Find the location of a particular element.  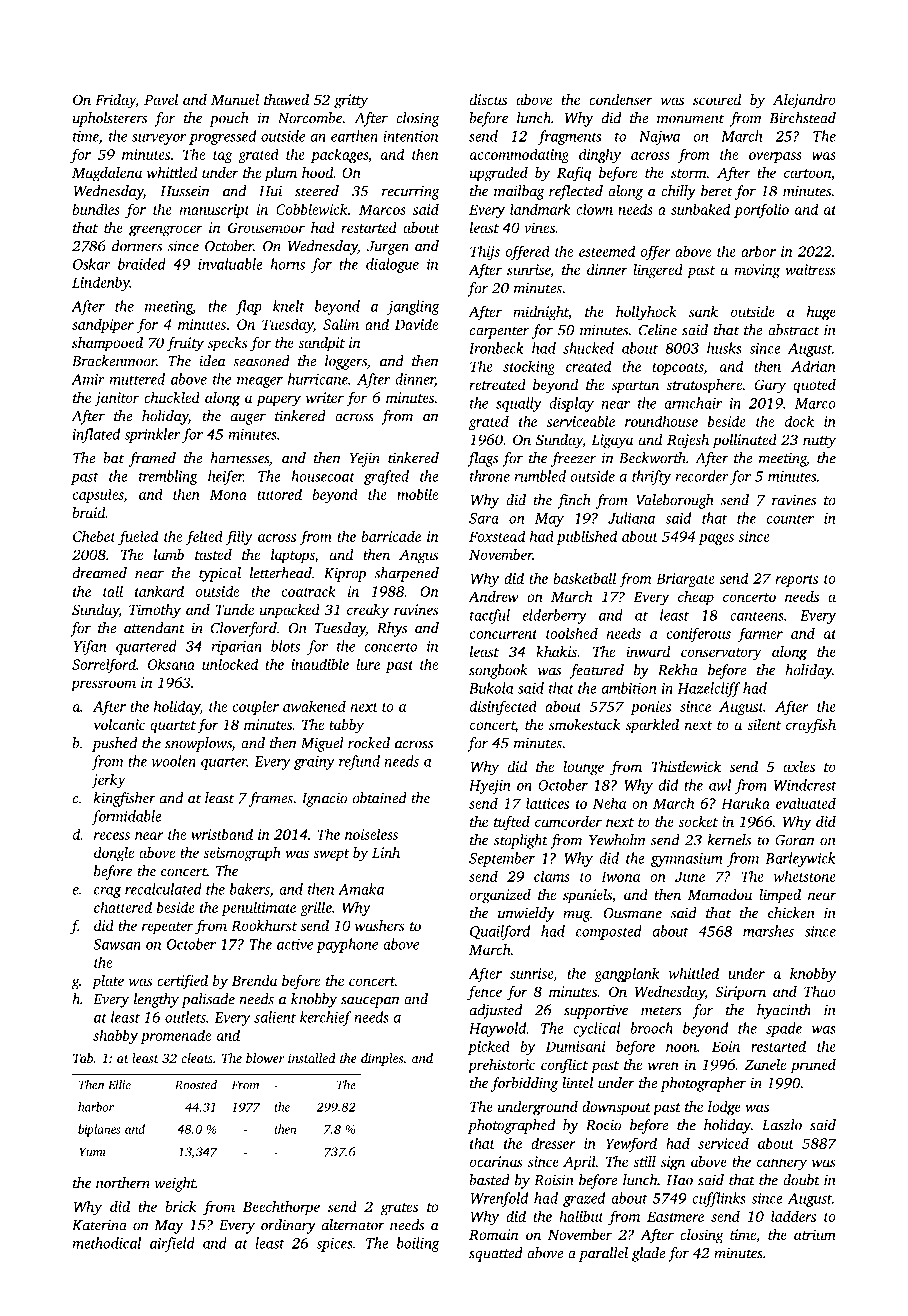

methodical is located at coordinates (106, 1243).
